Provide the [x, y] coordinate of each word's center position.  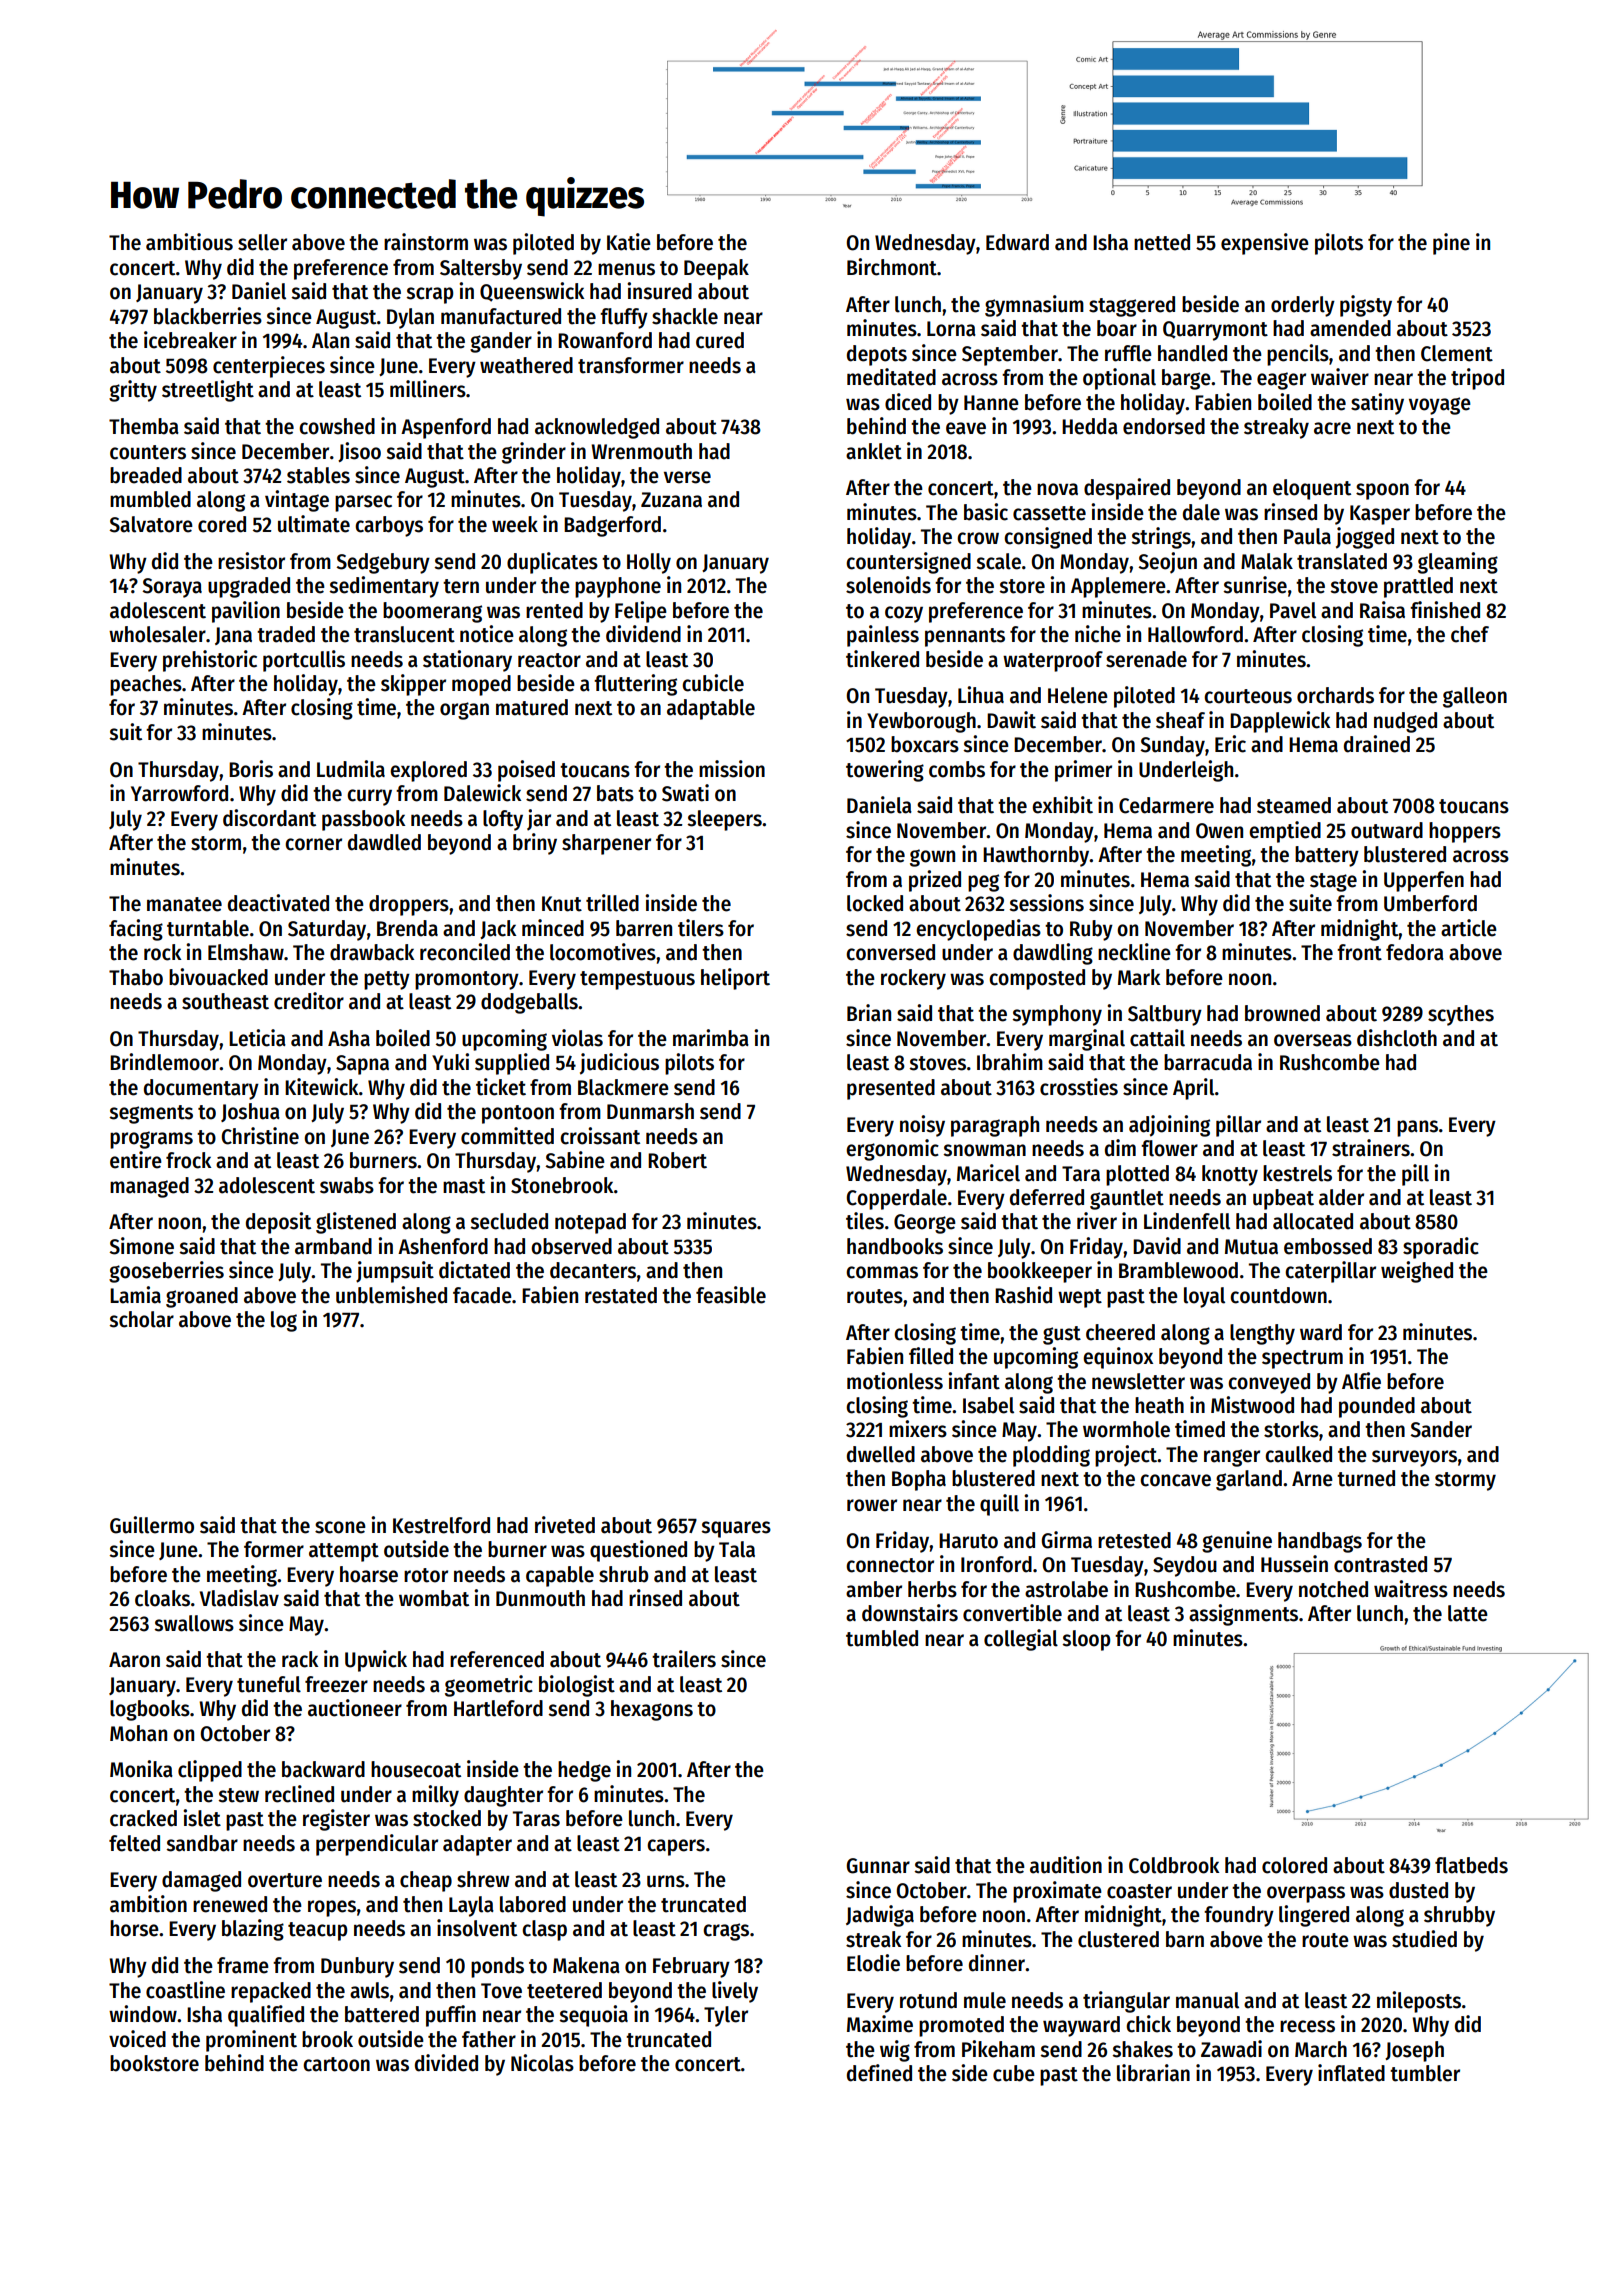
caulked [1298, 1454]
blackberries [208, 316]
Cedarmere [1166, 805]
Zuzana [671, 500]
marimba [711, 1038]
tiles [865, 1221]
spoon [1382, 491]
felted [134, 1843]
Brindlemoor [165, 1062]
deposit [278, 1223]
